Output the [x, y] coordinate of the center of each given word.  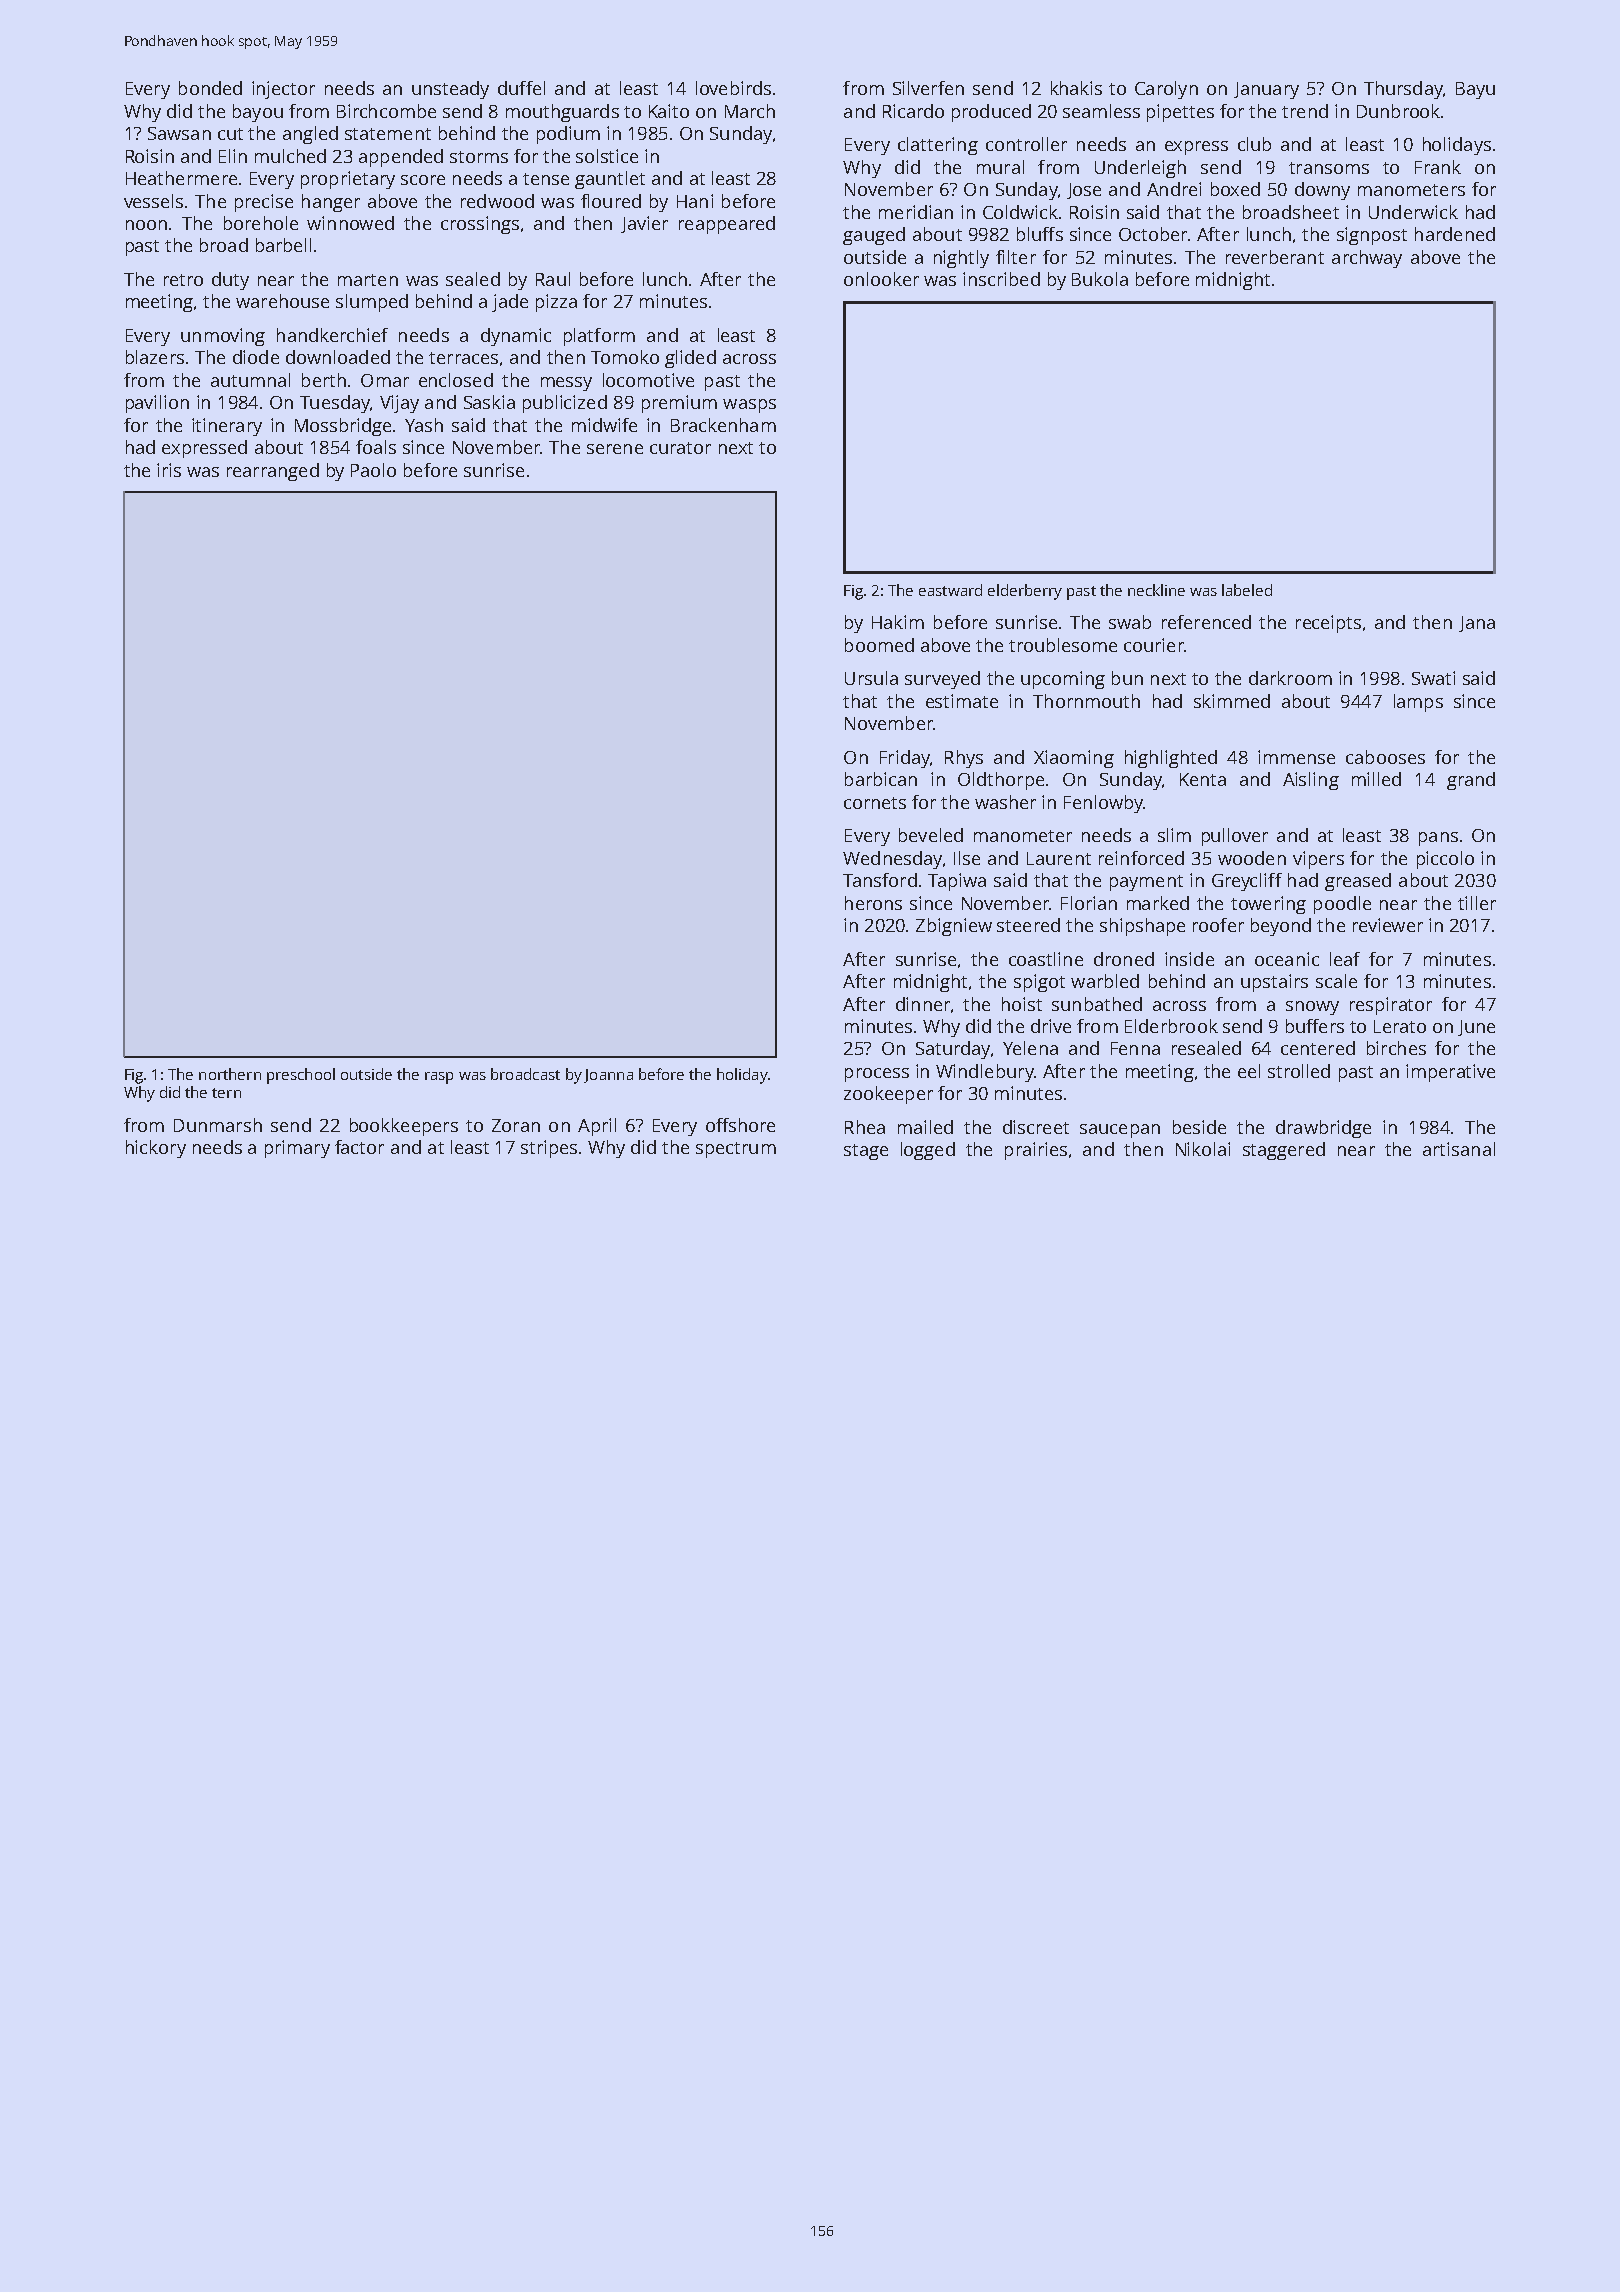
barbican [881, 779]
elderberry [1025, 592]
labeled [1247, 590]
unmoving [223, 337]
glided [690, 359]
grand [1471, 781]
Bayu [1475, 90]
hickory [156, 1149]
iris [169, 470]
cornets [875, 803]
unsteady [450, 90]
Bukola [1100, 279]
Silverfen [928, 88]
